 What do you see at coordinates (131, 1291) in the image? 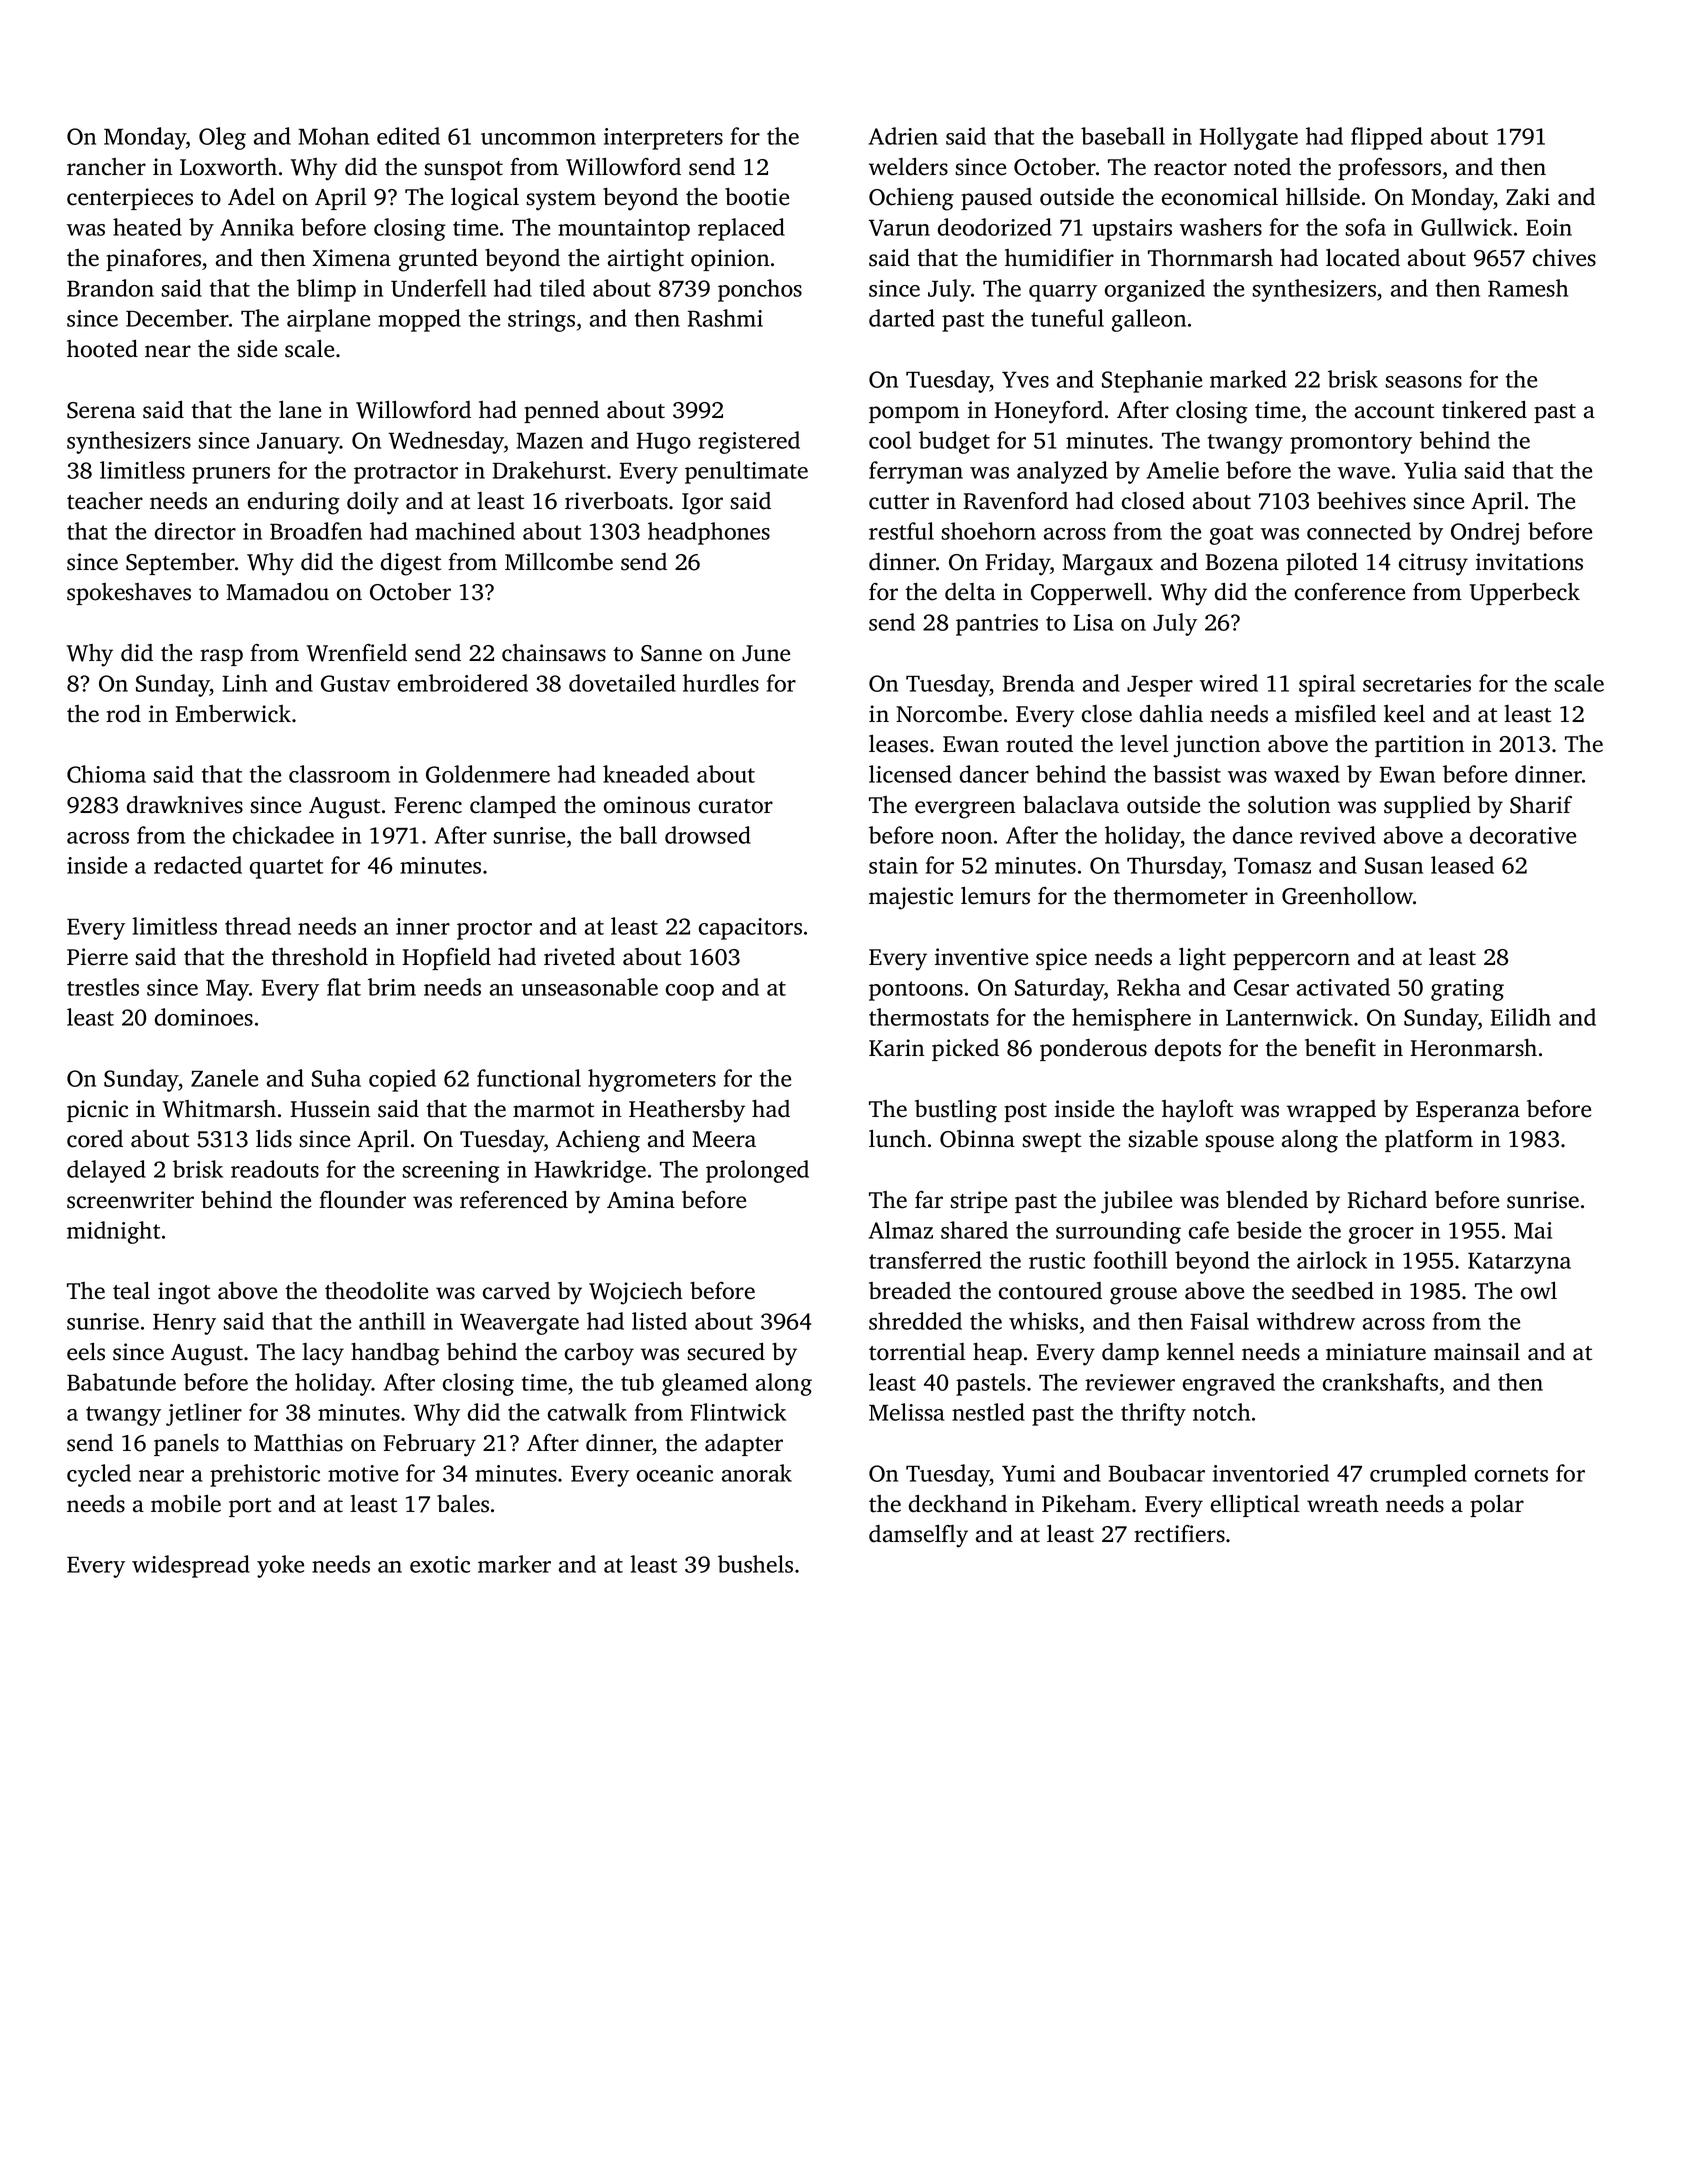
I see `teal` at bounding box center [131, 1291].
